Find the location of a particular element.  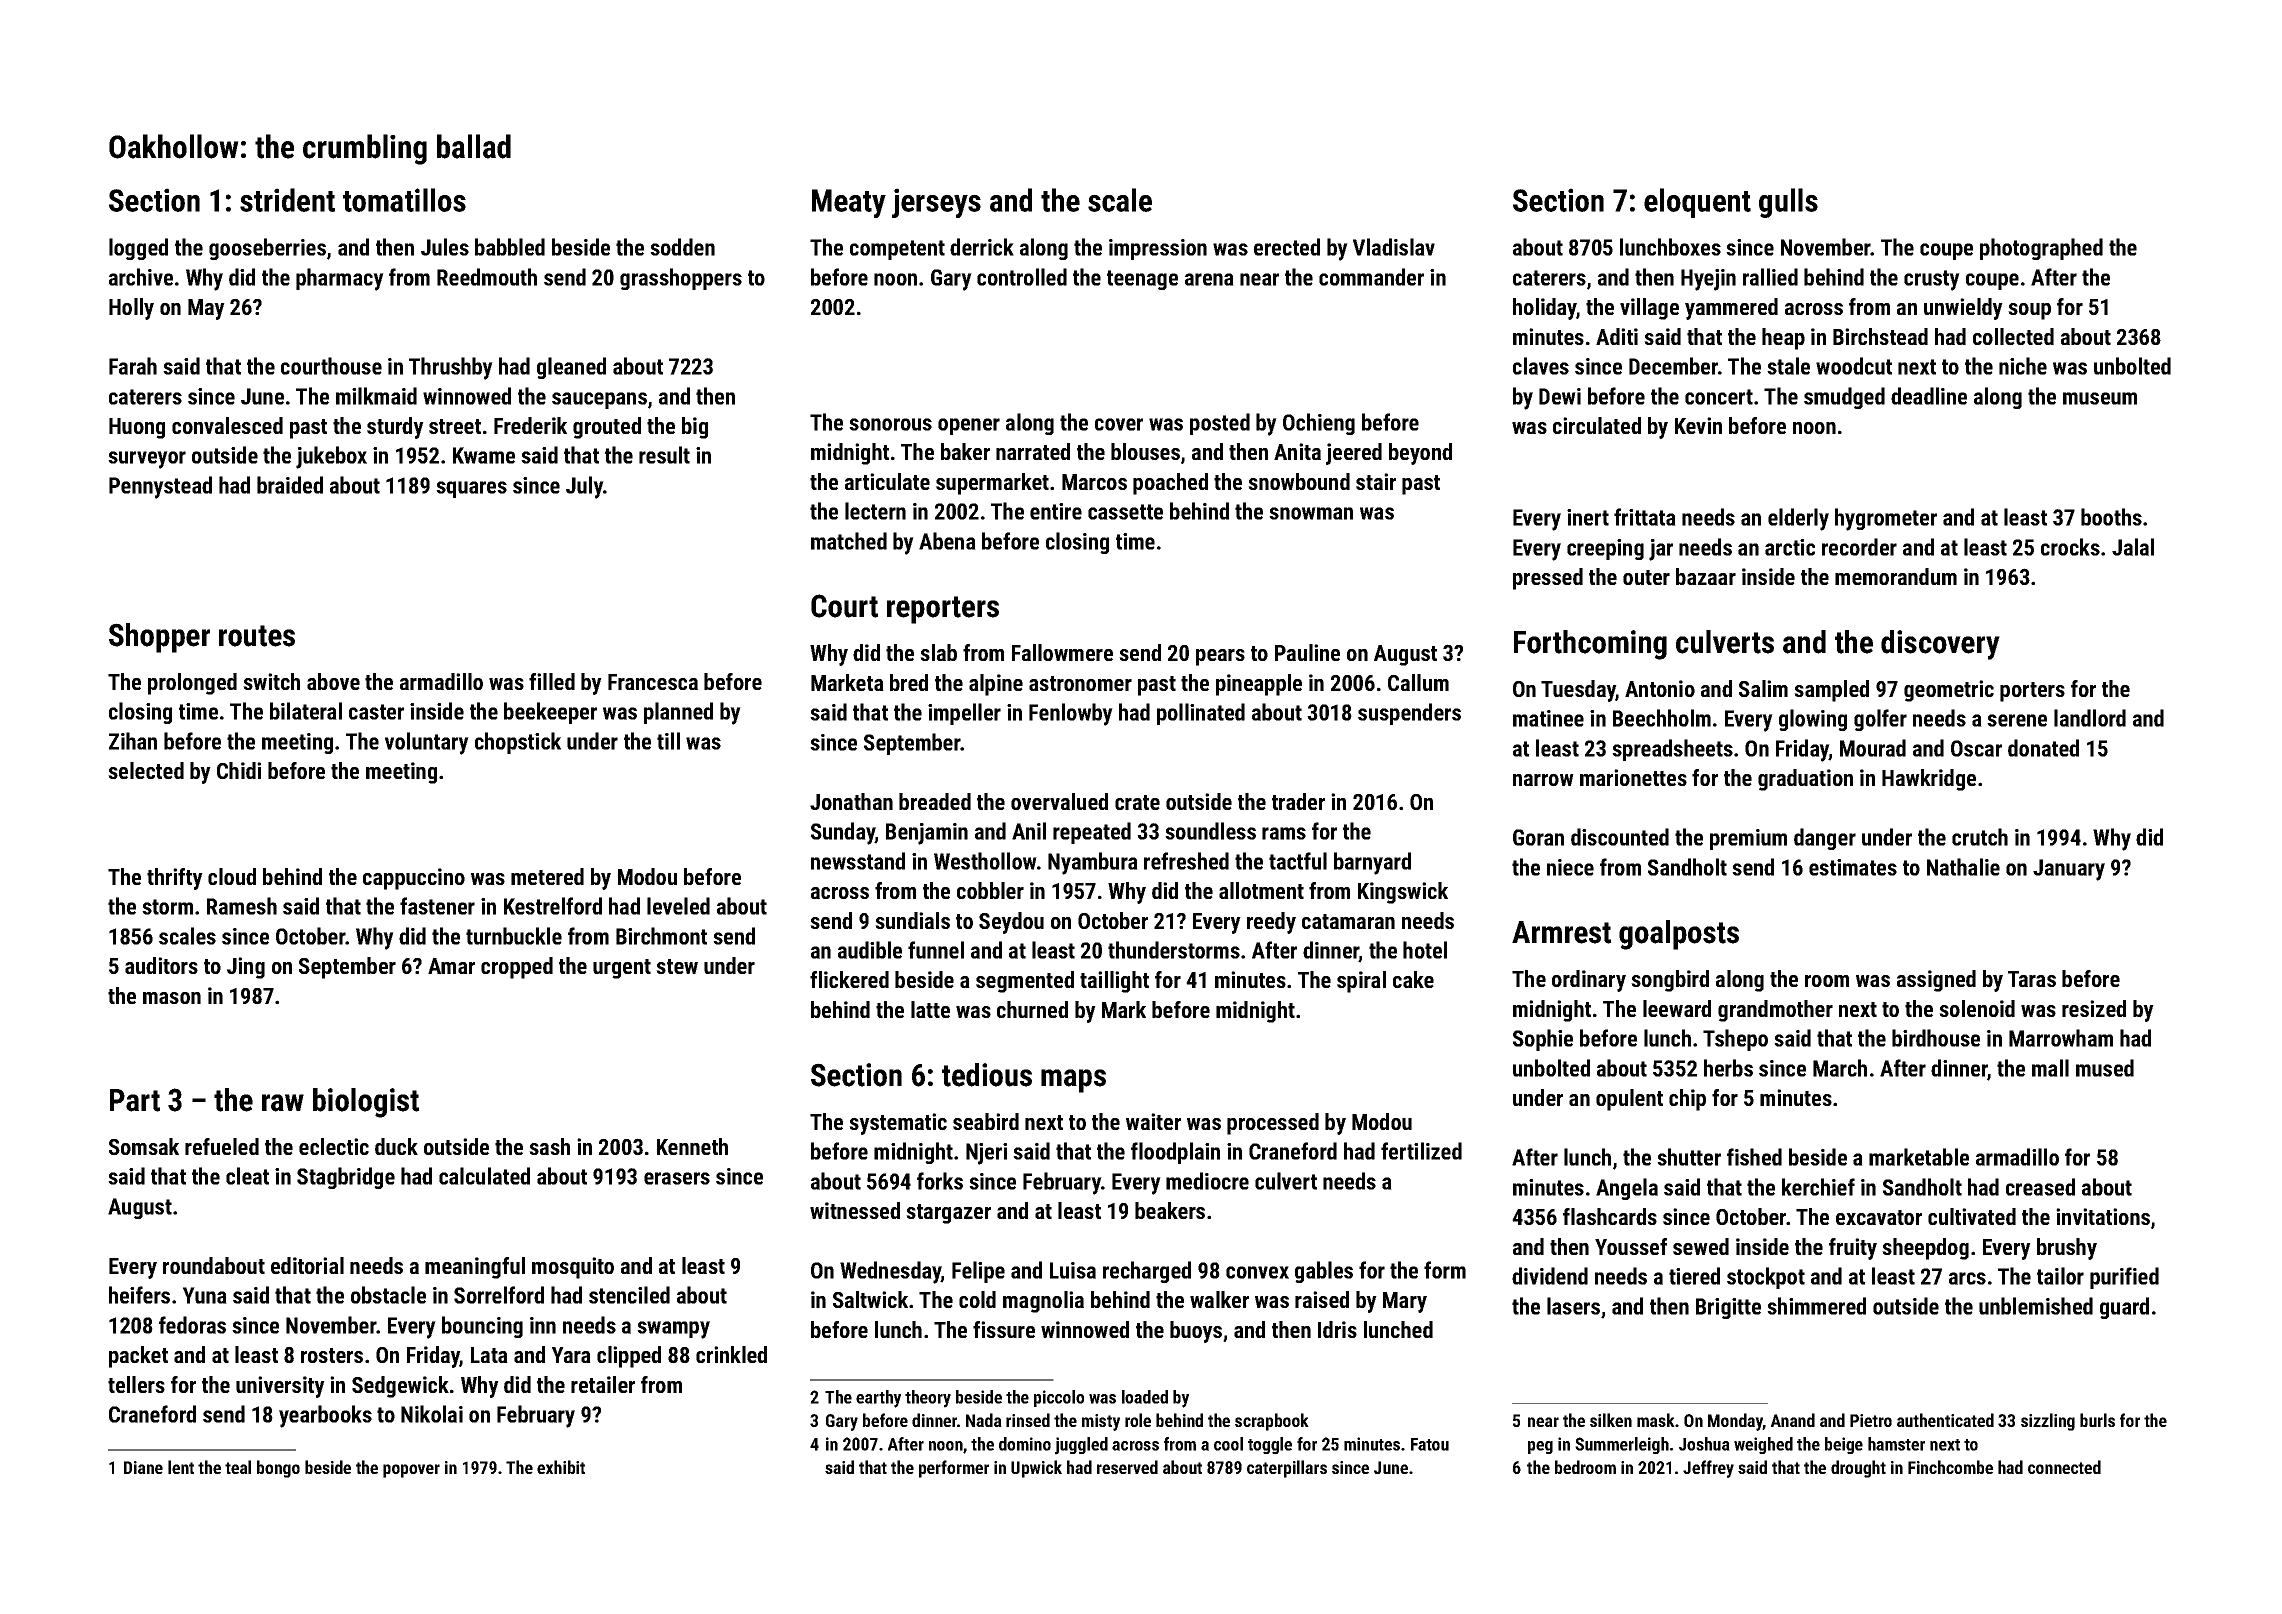

taillight is located at coordinates (1114, 982).
